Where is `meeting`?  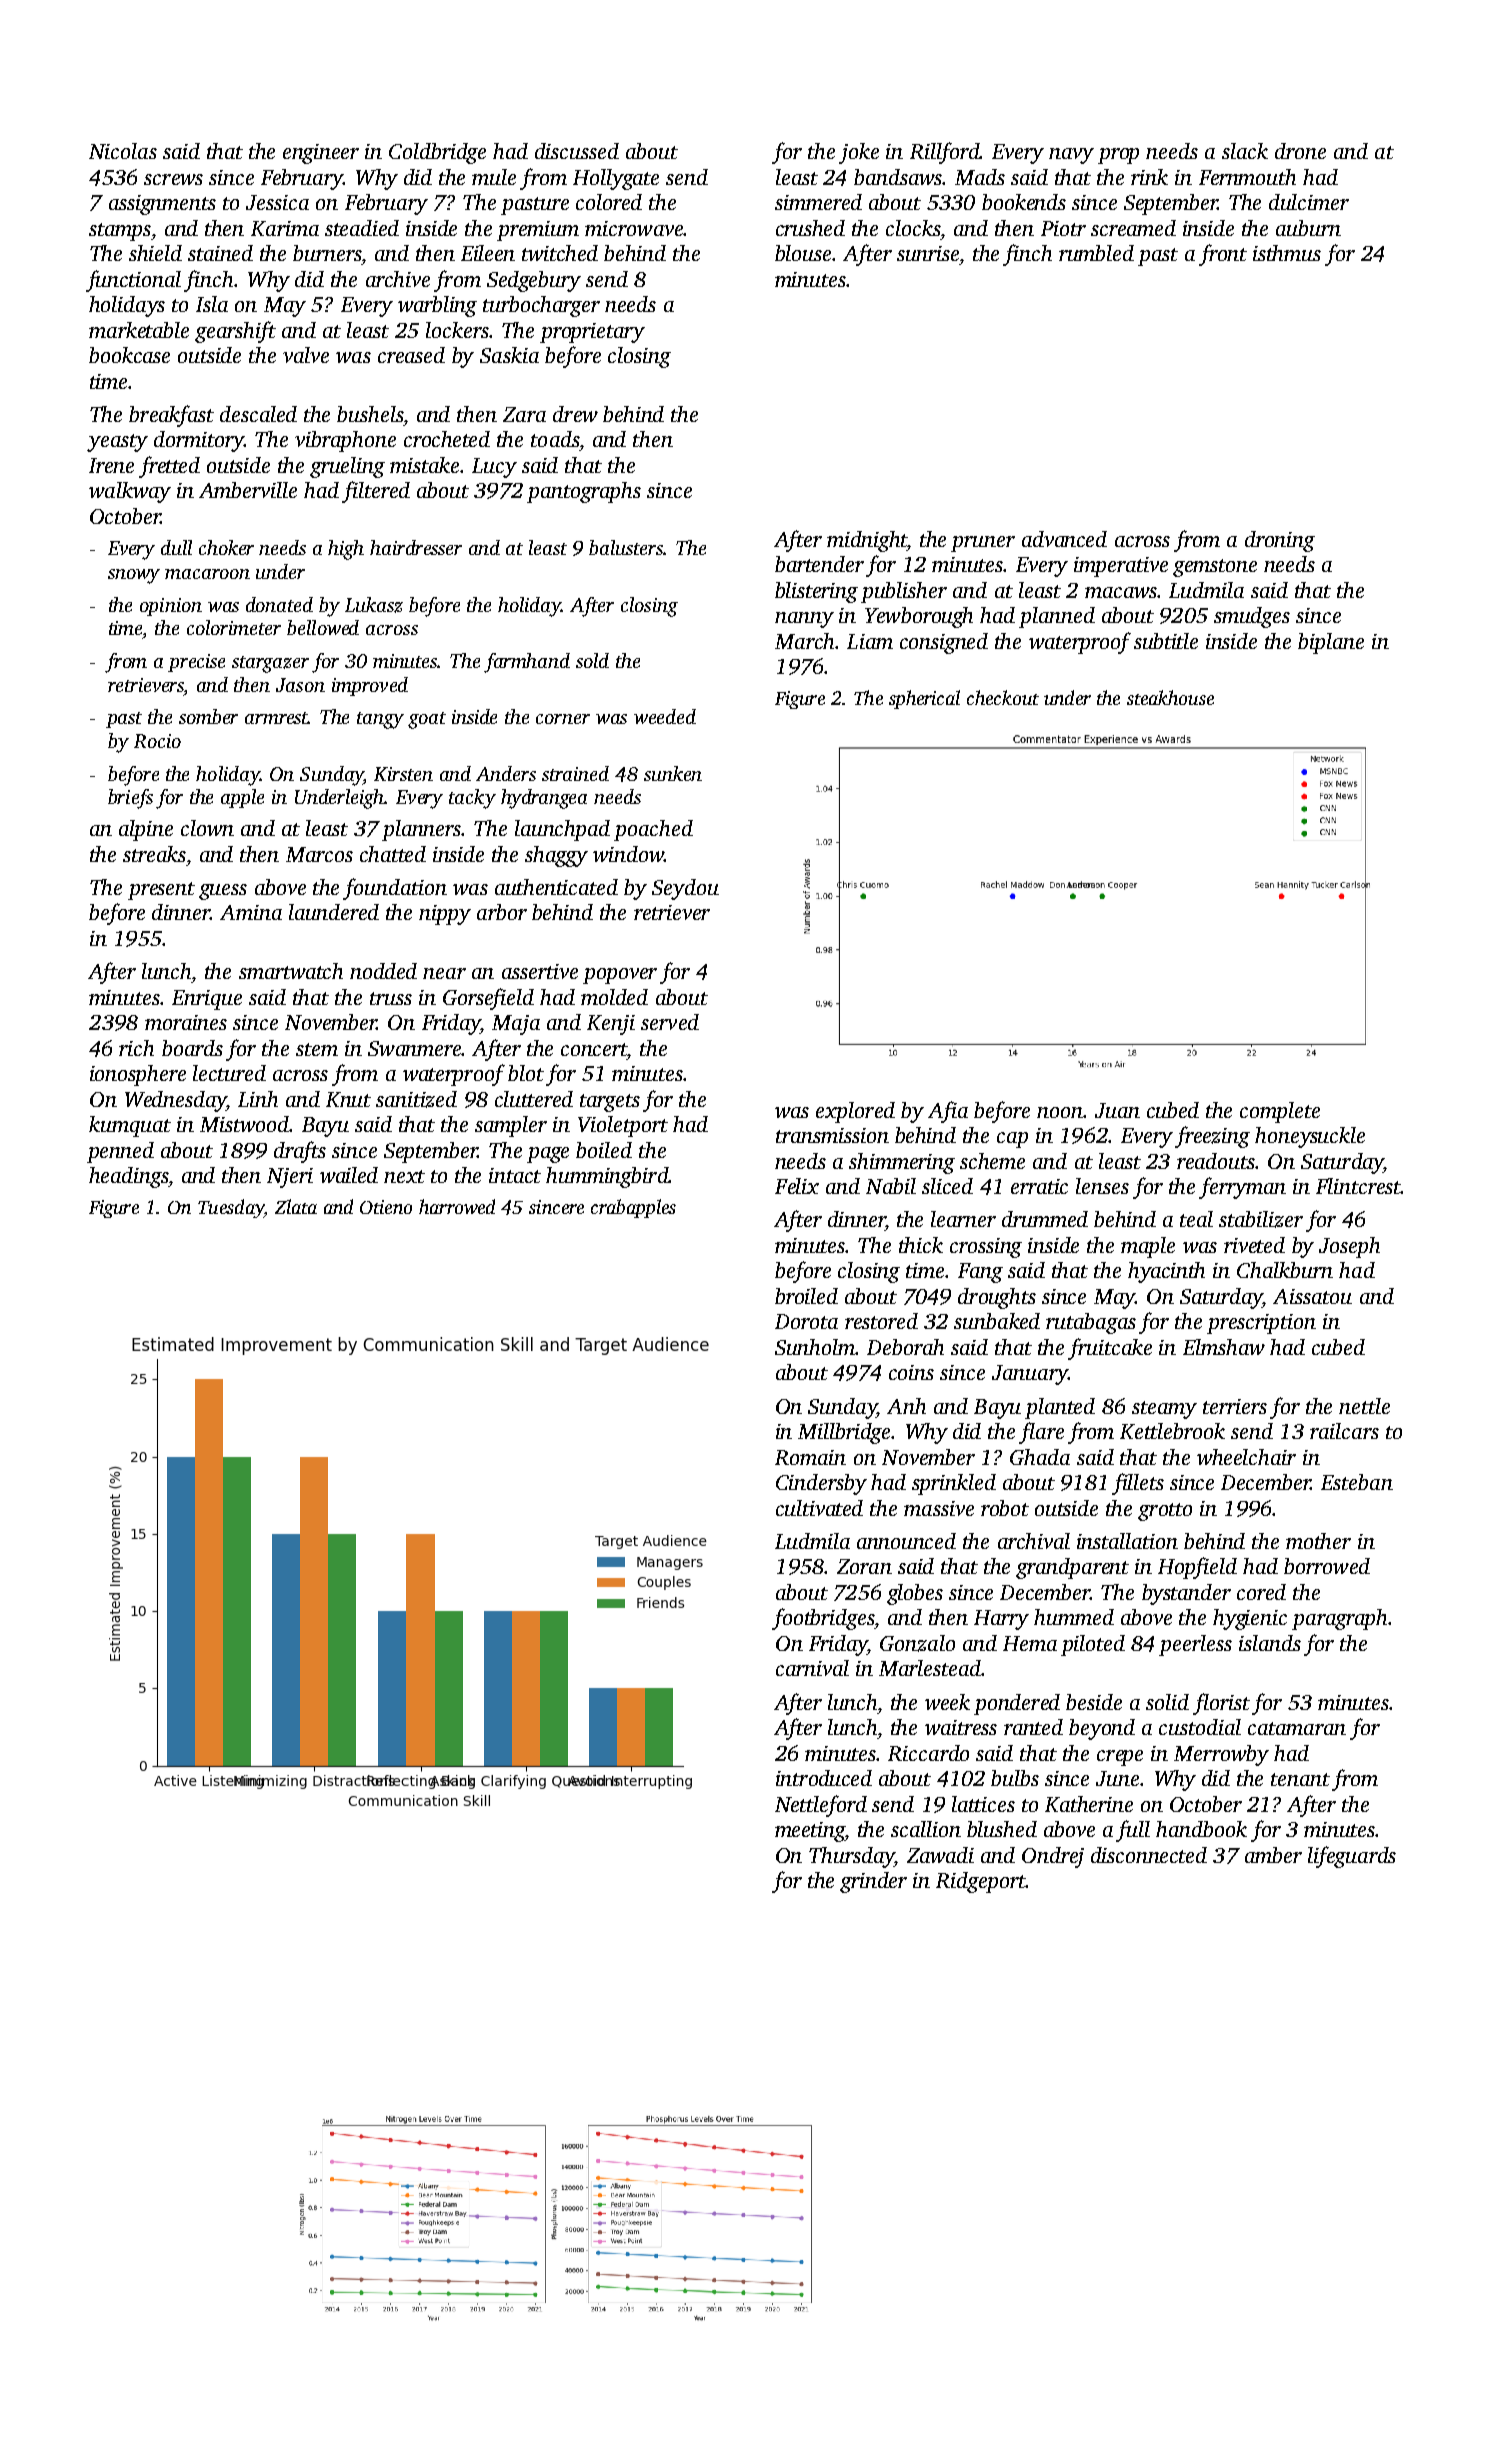
meeting is located at coordinates (810, 1832).
